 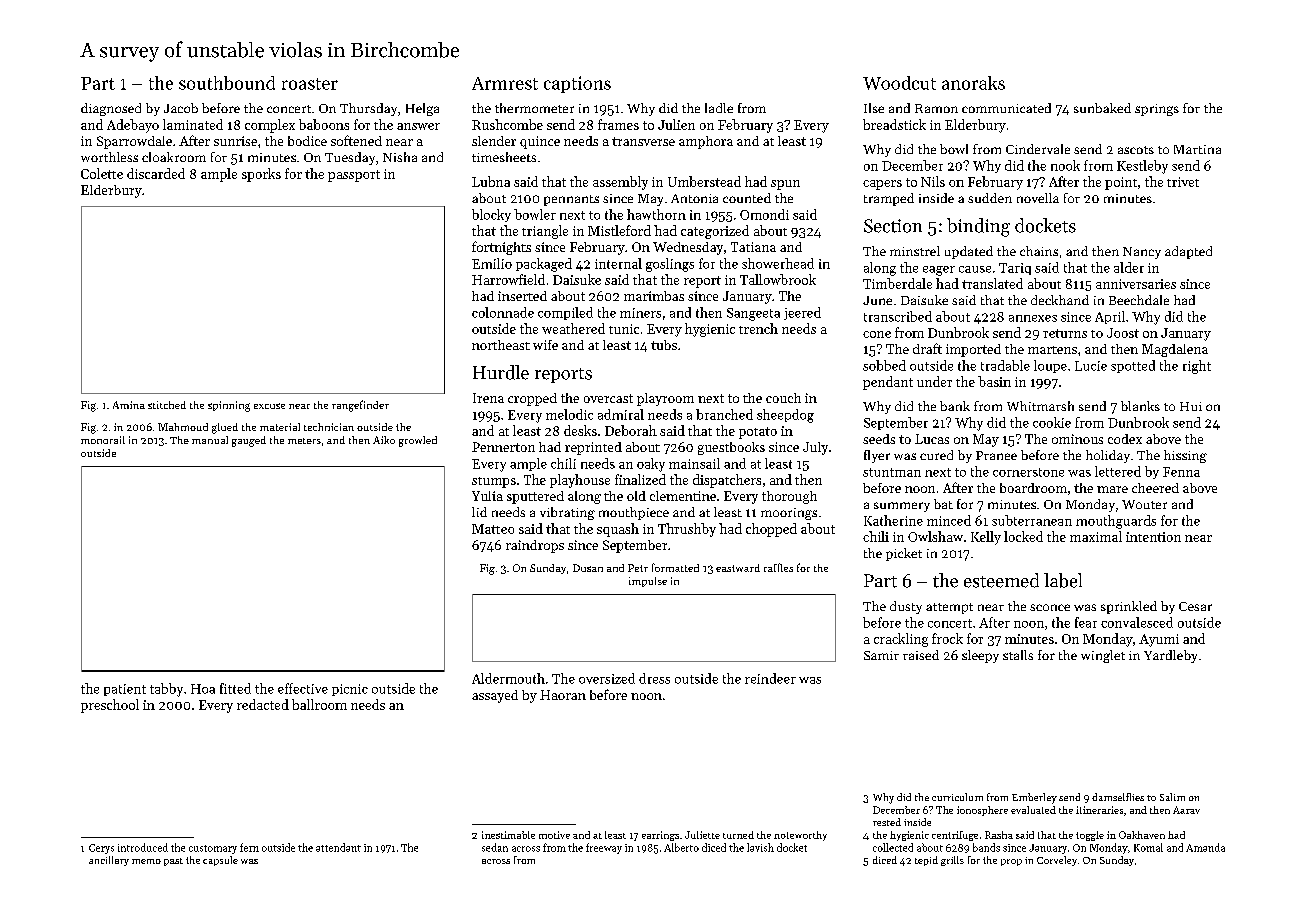 I want to click on southbound, so click(x=227, y=83).
